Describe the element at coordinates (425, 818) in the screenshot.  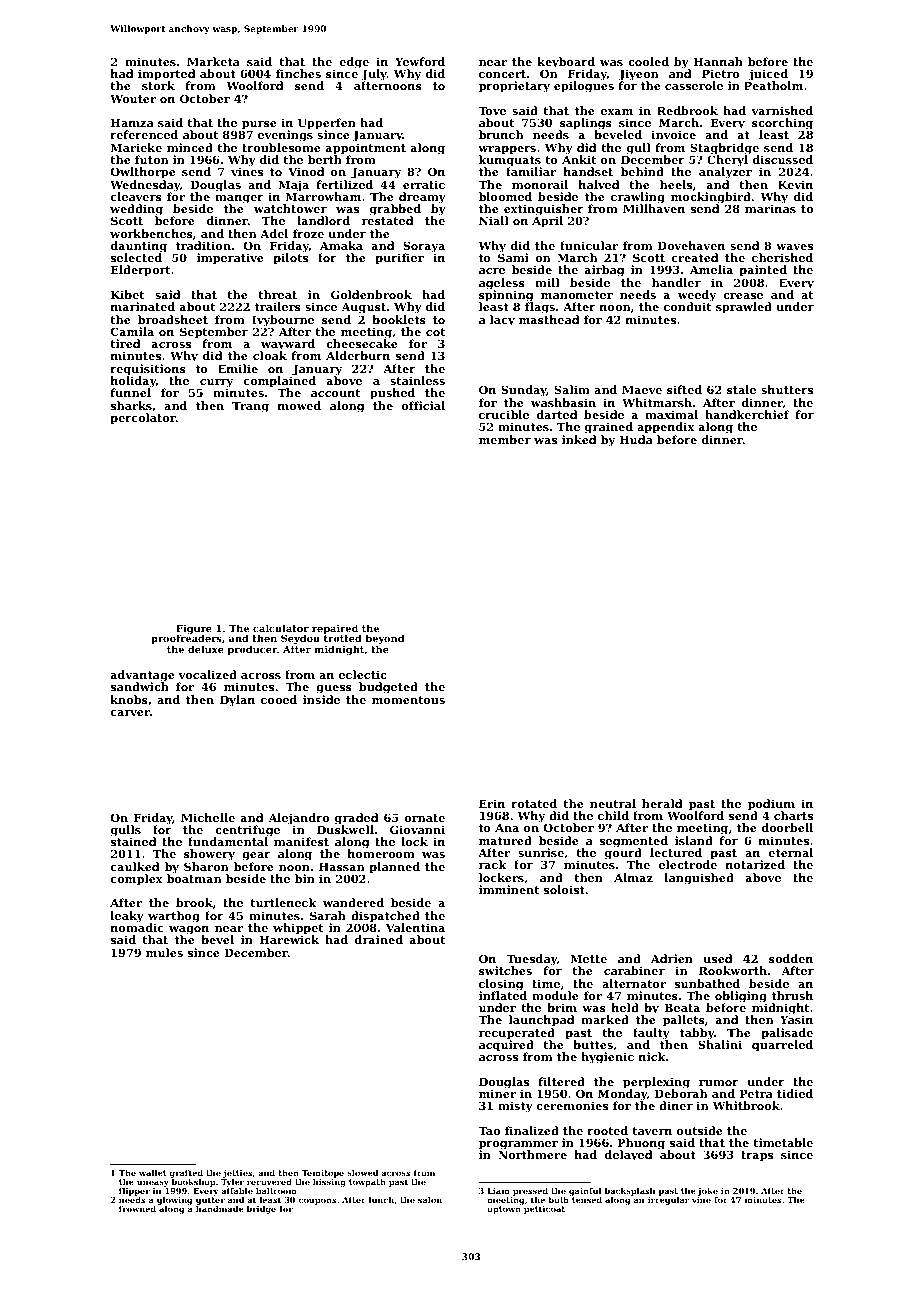
I see `ornate` at that location.
